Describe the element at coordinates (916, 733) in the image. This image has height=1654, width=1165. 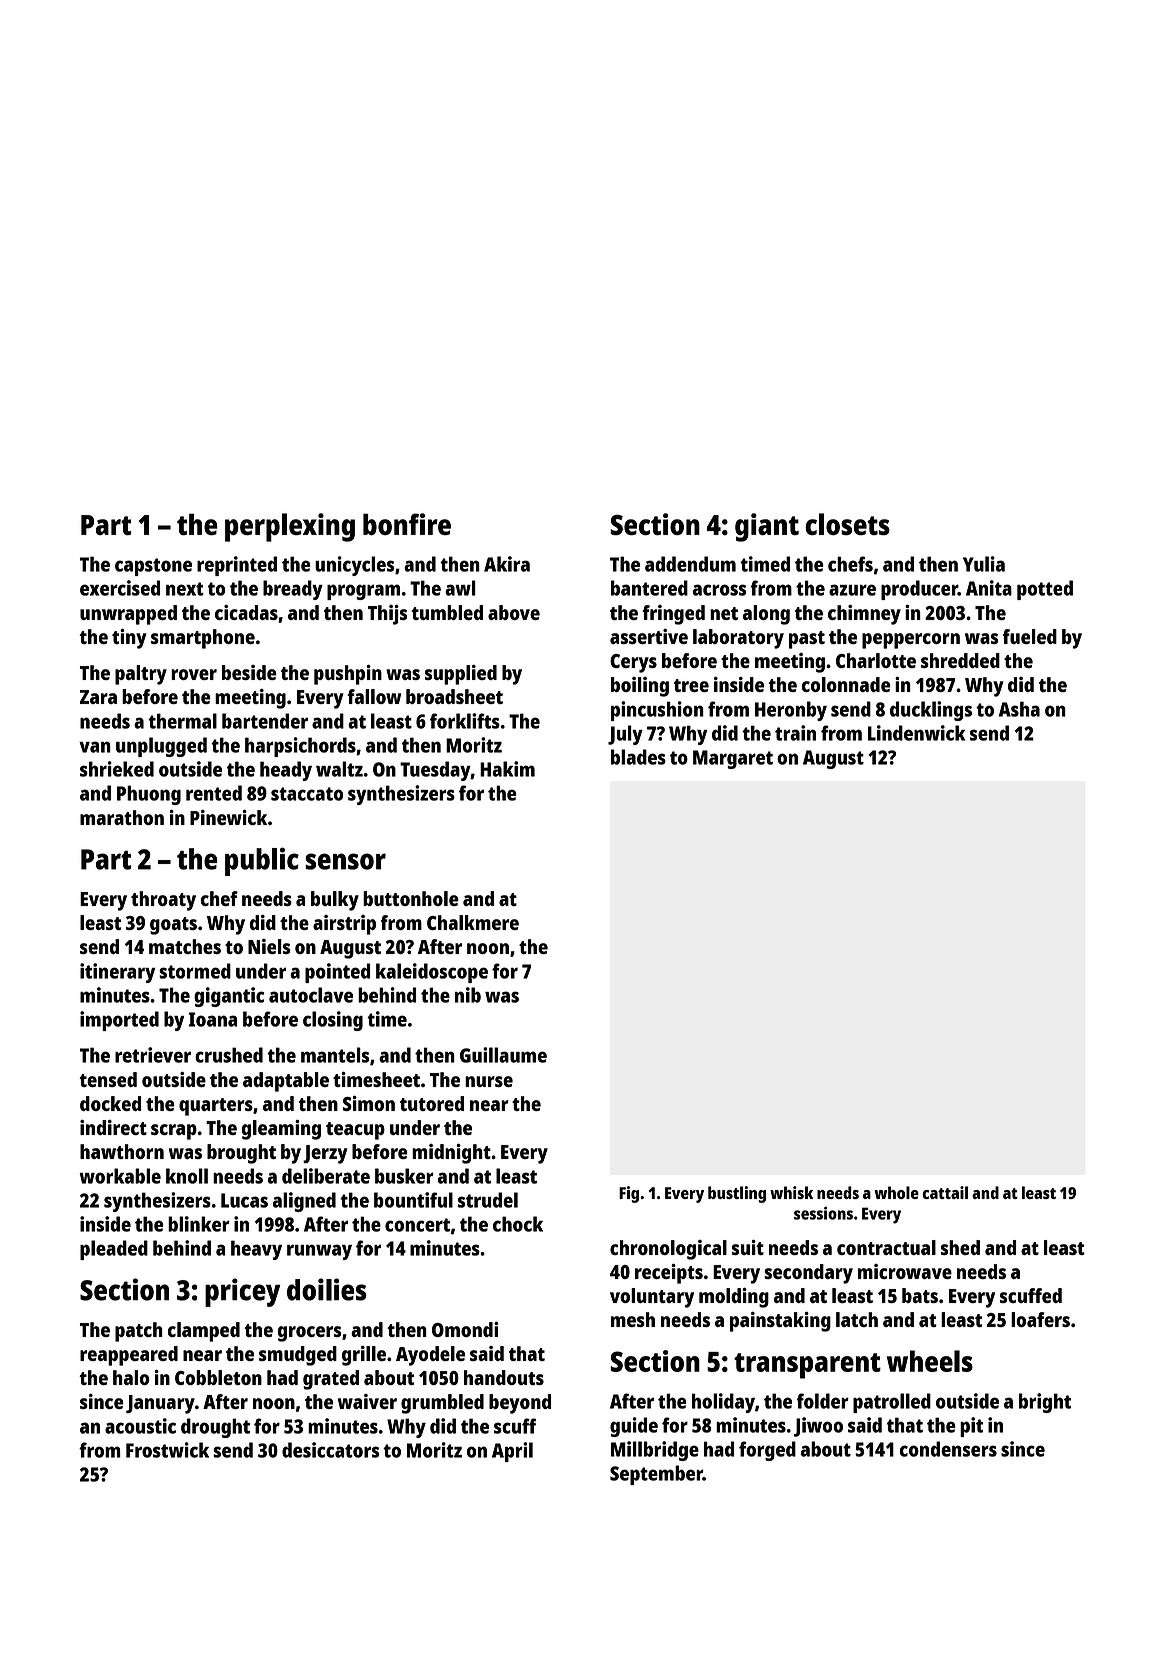
I see `Lindenwick` at that location.
